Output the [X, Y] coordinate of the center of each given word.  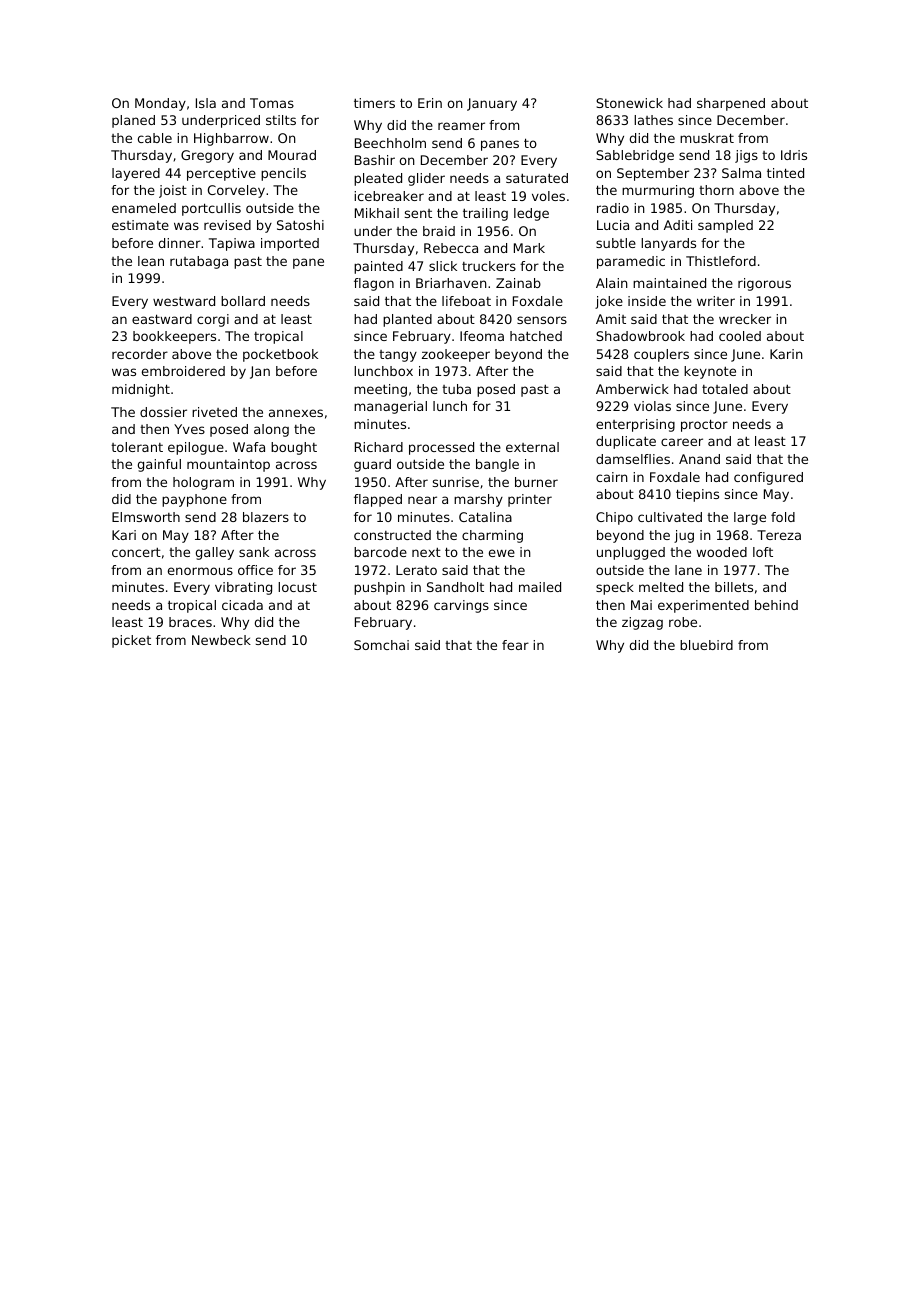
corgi [213, 320]
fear [515, 645]
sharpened [731, 104]
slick [443, 266]
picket [131, 641]
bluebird [706, 645]
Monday [160, 104]
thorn [716, 190]
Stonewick [629, 103]
